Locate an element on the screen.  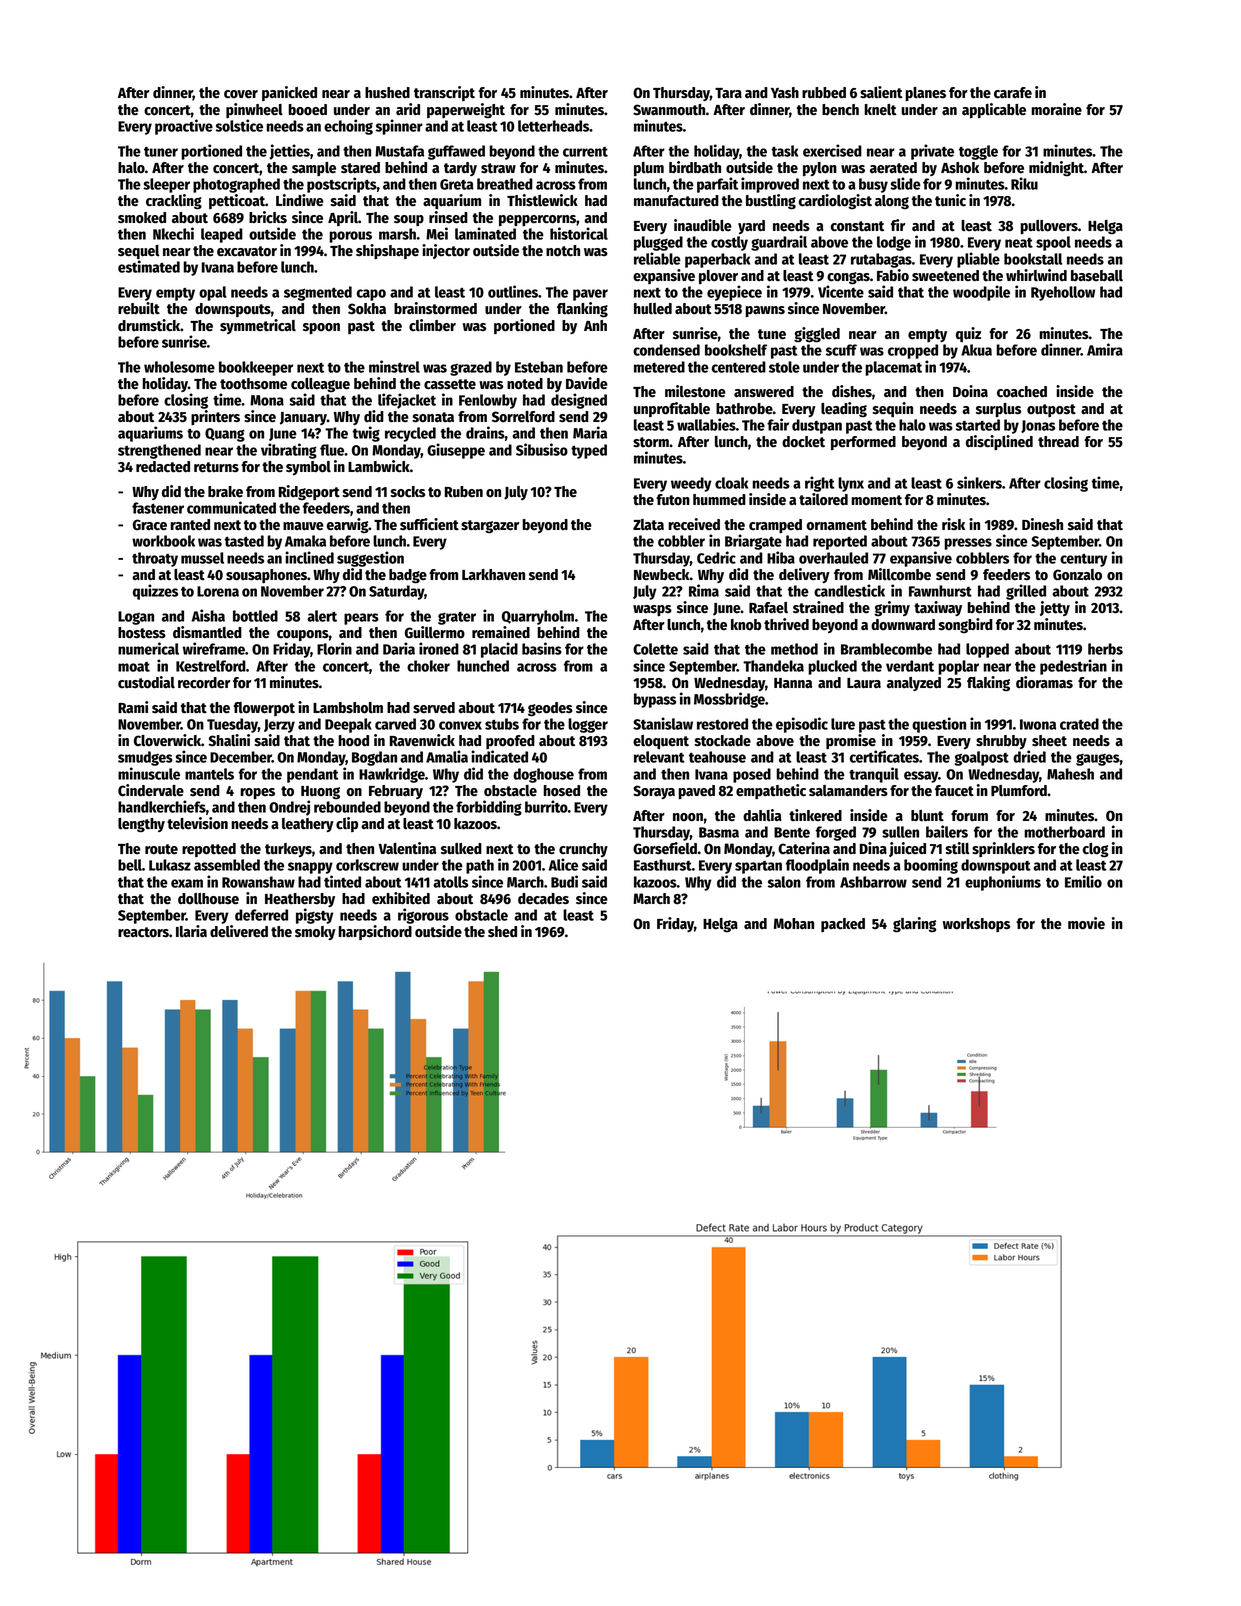
shrubby is located at coordinates (1001, 742).
